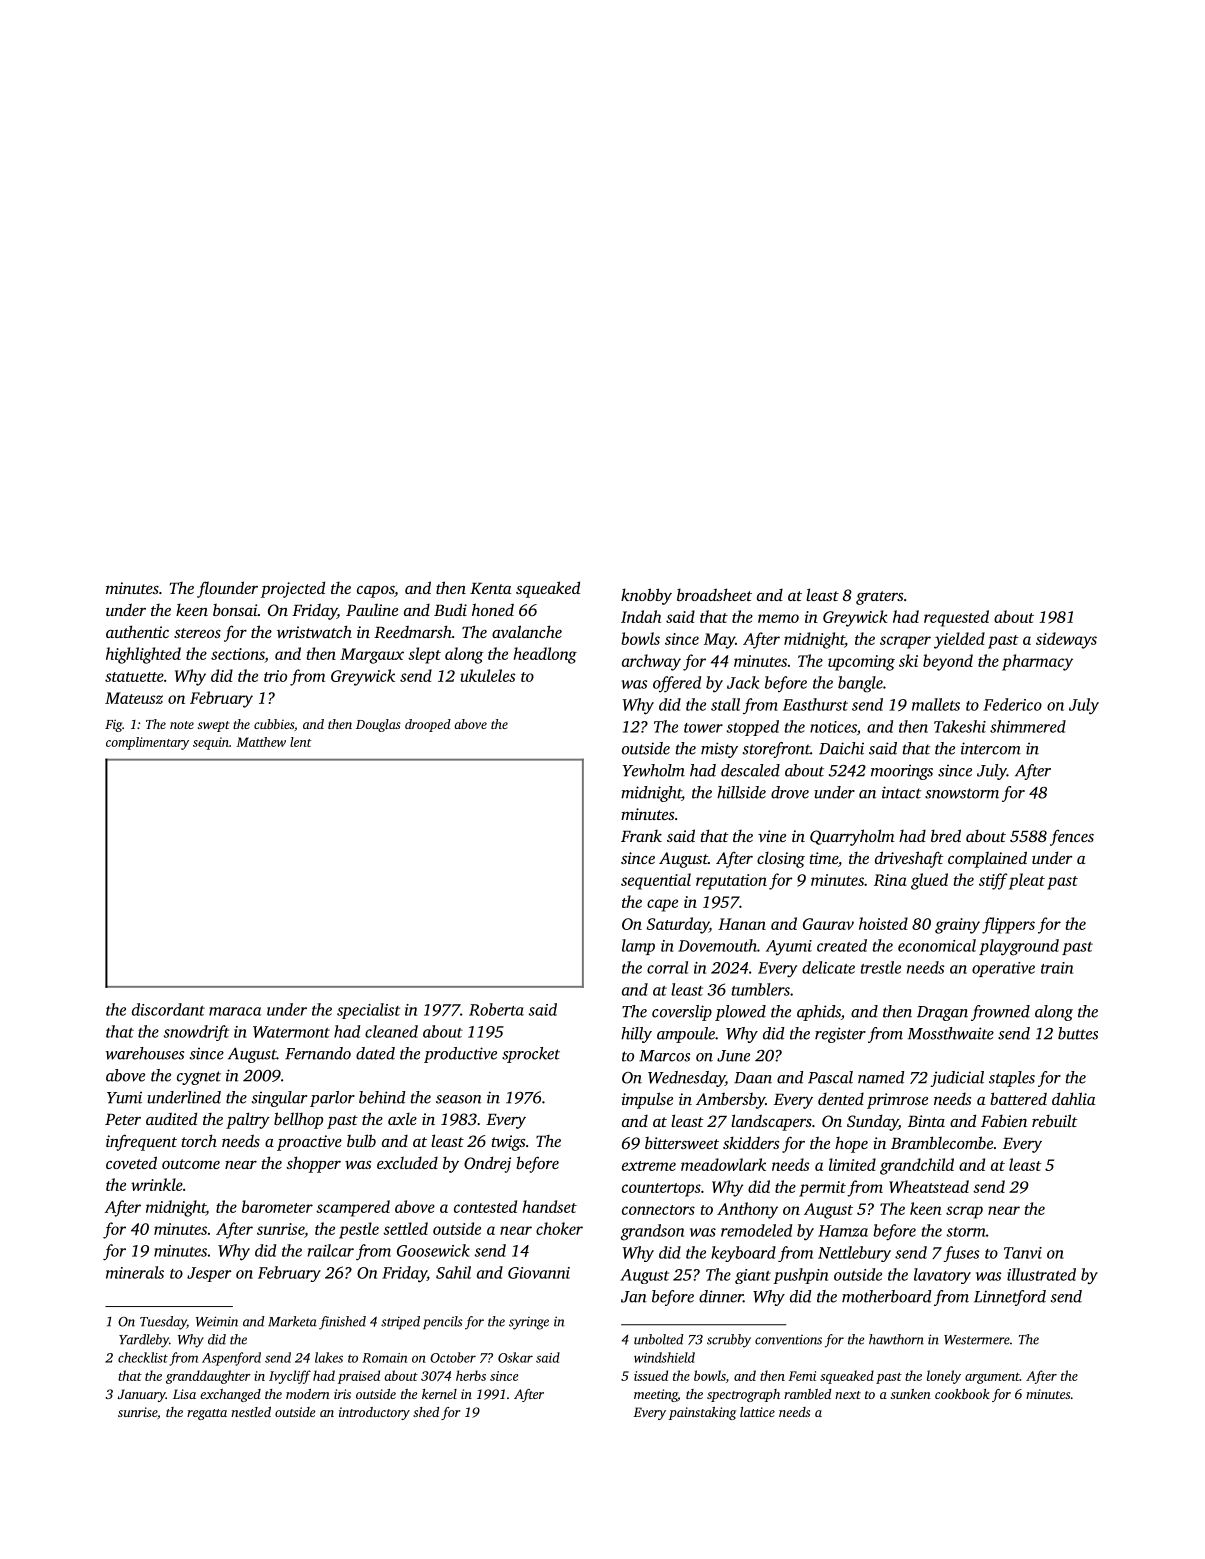 Image resolution: width=1205 pixels, height=1559 pixels. I want to click on staples, so click(1012, 1079).
